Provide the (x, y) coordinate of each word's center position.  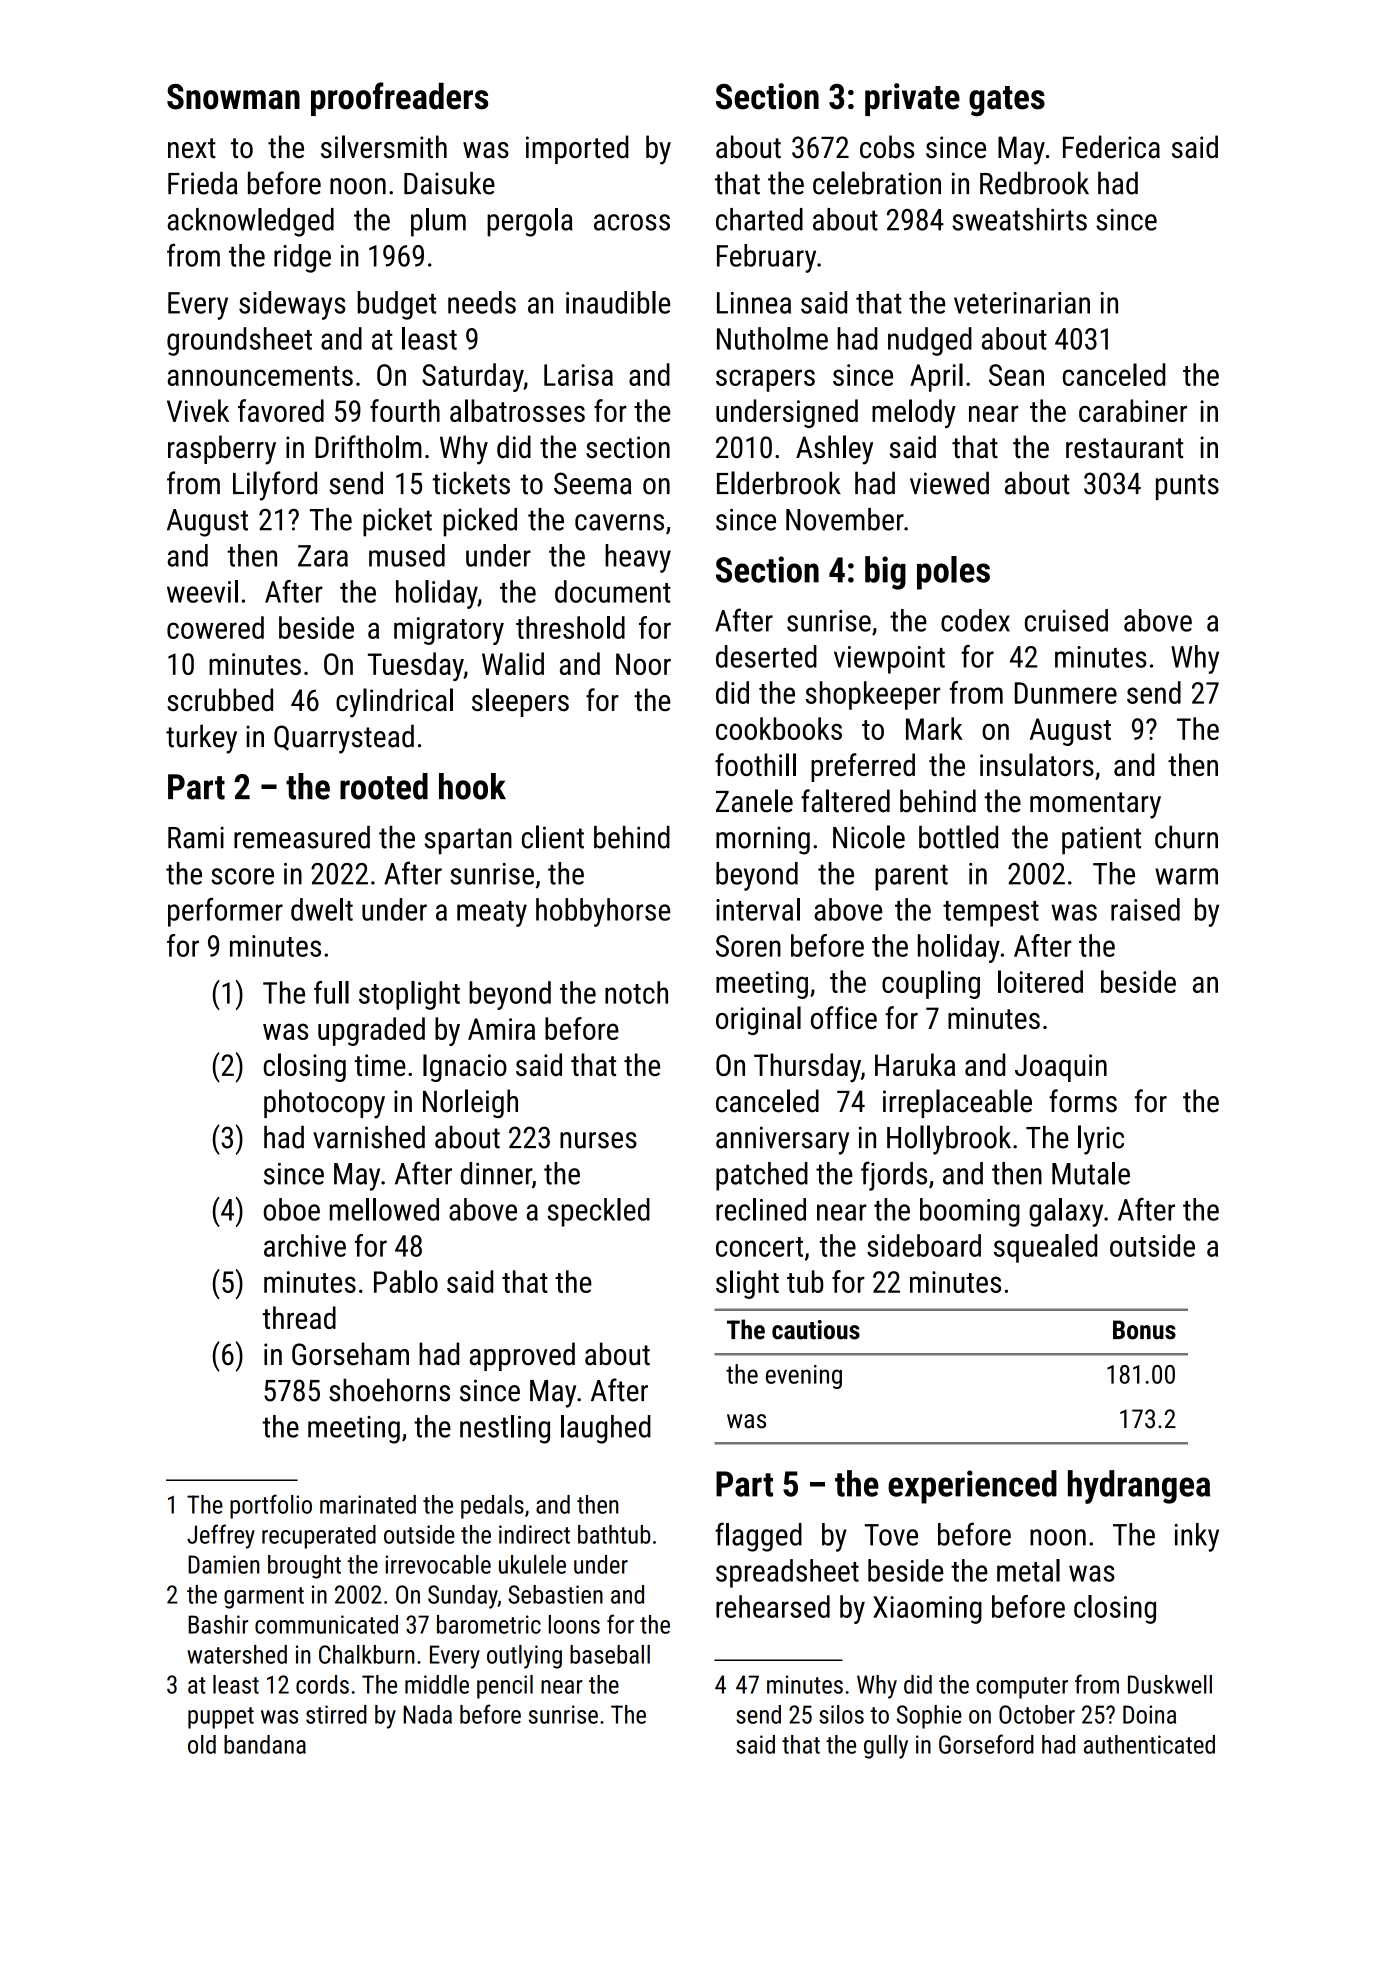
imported (577, 149)
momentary (1095, 805)
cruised (1066, 620)
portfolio (271, 1506)
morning (763, 841)
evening (804, 1377)
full (331, 992)
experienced (972, 1487)
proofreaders (399, 99)
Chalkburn (366, 1654)
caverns (619, 522)
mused (407, 555)
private (912, 99)
